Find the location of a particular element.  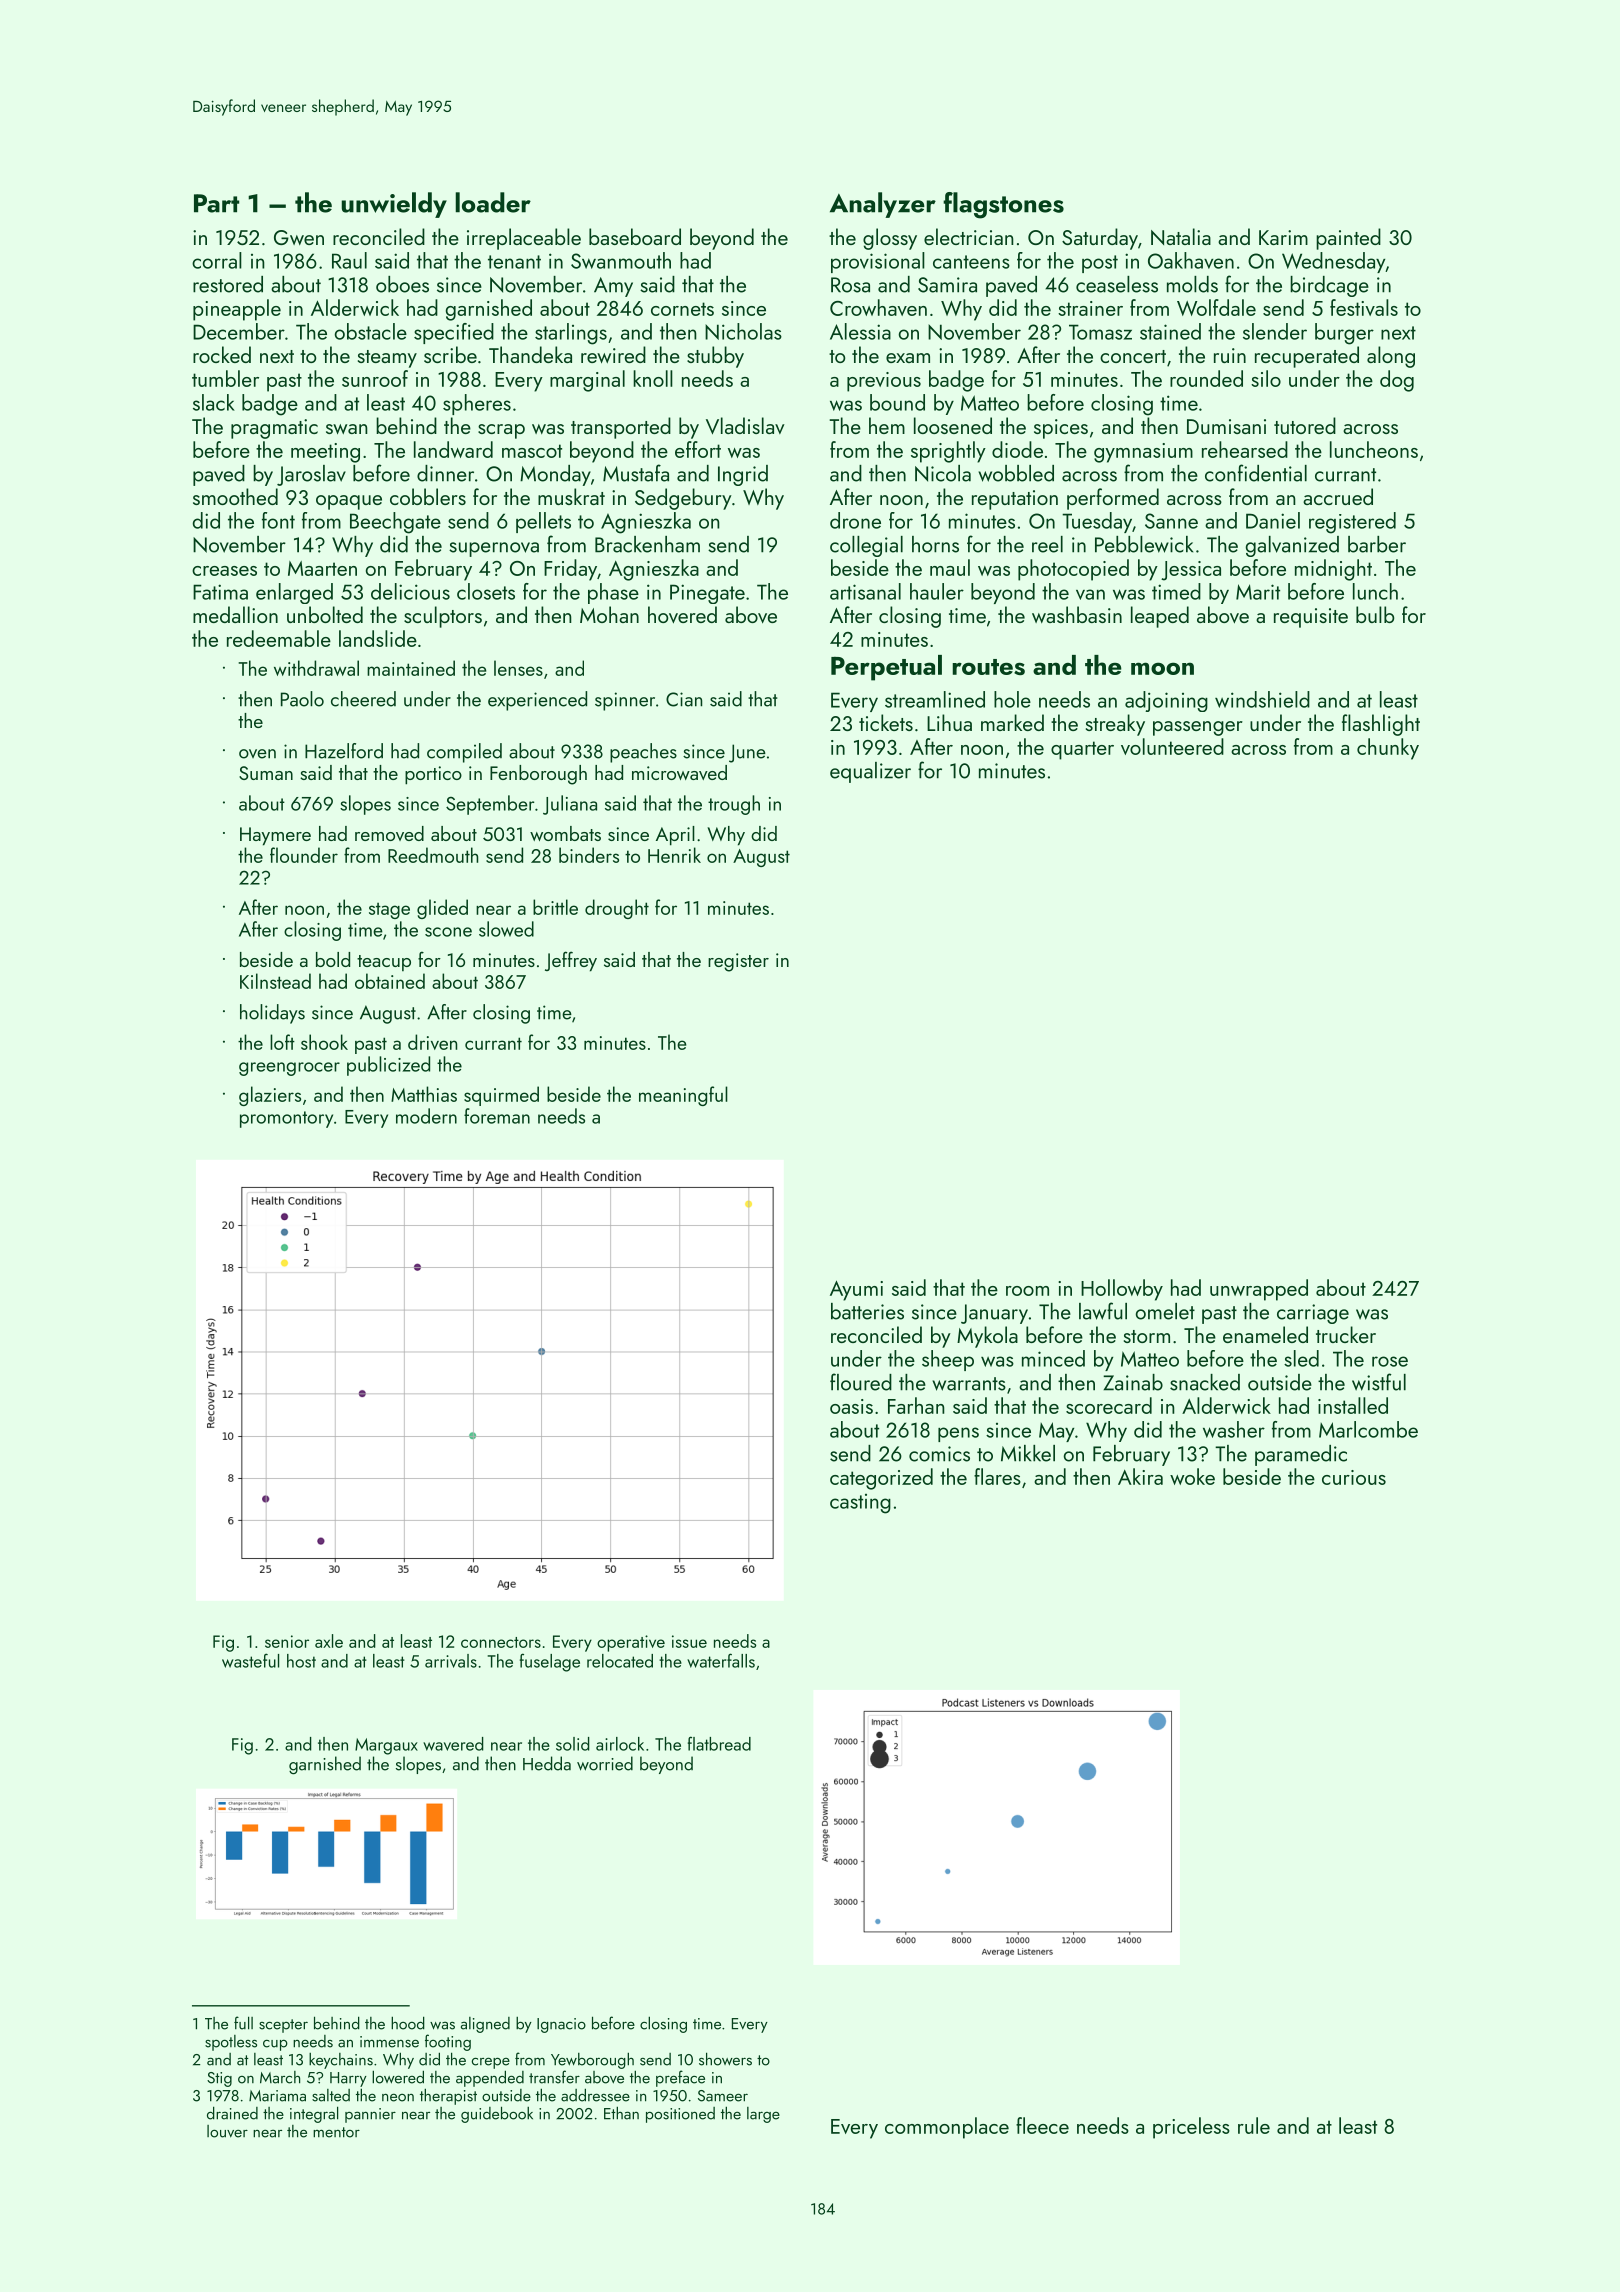

barber is located at coordinates (1377, 544).
